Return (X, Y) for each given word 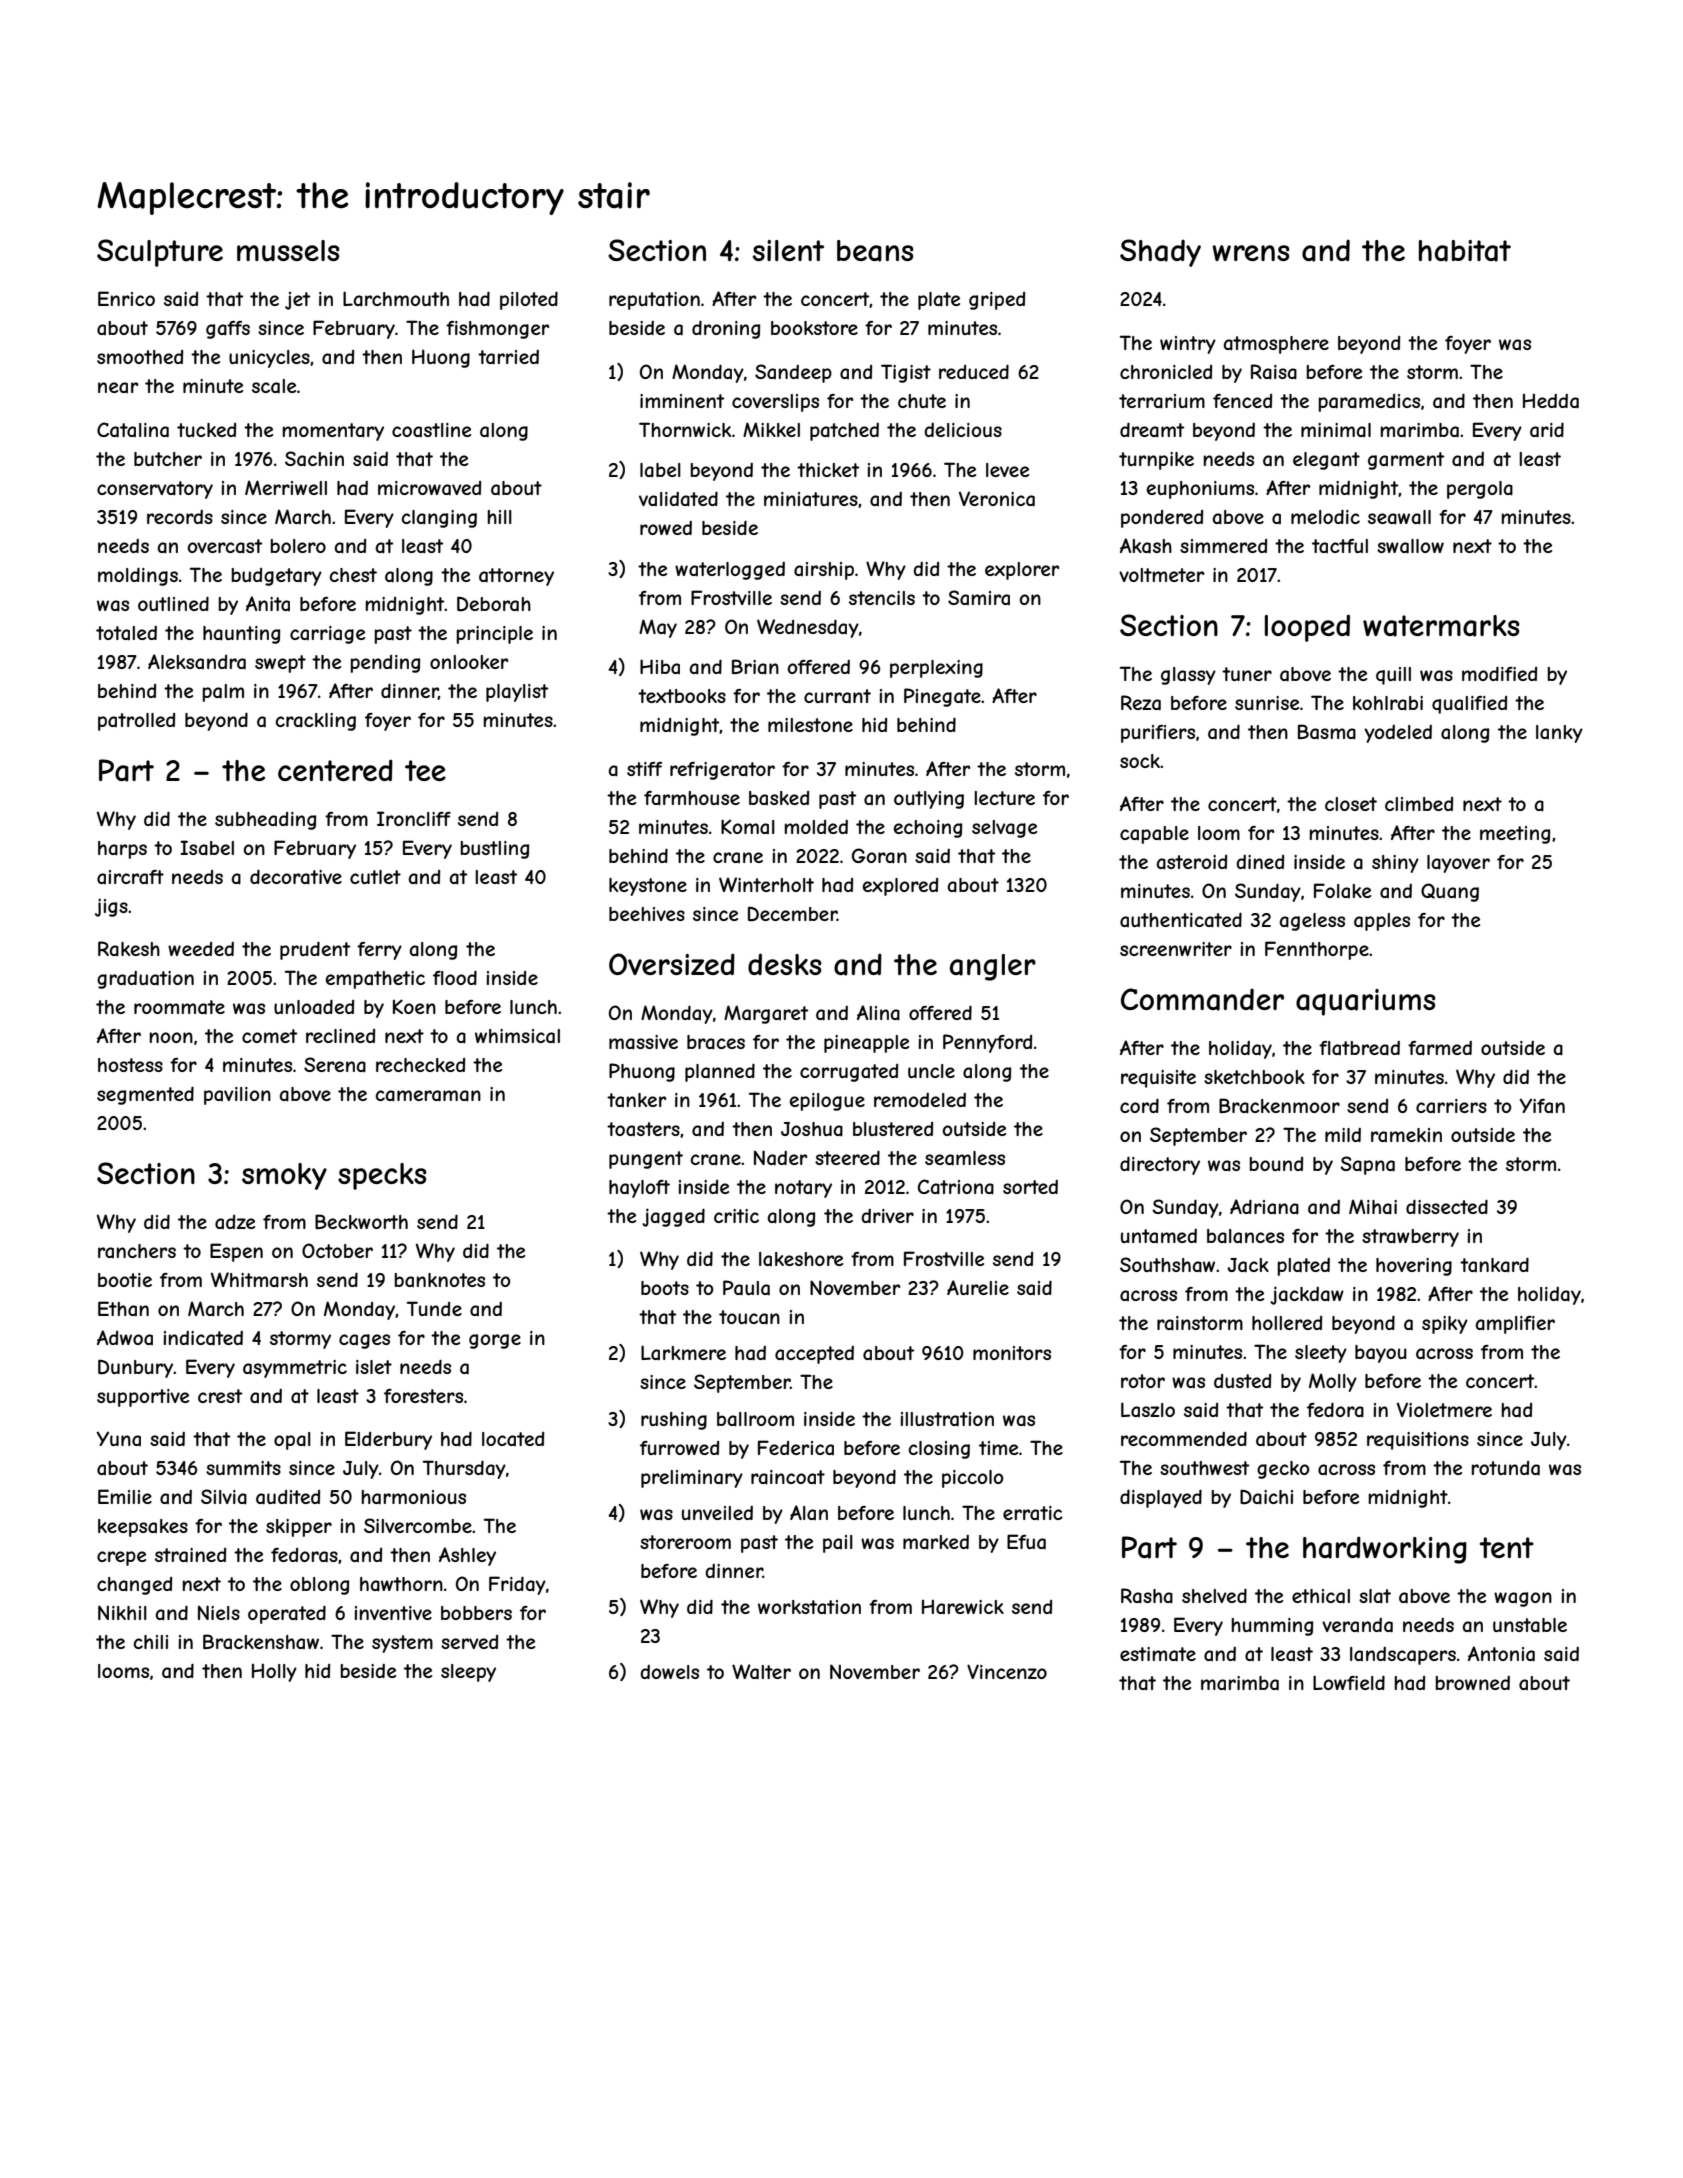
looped (1307, 628)
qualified (1469, 705)
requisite (1158, 1079)
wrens (1251, 253)
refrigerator (722, 771)
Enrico (126, 298)
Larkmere (683, 1352)
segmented (145, 1095)
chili (150, 1642)
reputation (654, 301)
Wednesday (808, 628)
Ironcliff (414, 818)
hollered (1287, 1323)
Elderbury (388, 1440)
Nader (780, 1158)
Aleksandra (197, 662)
